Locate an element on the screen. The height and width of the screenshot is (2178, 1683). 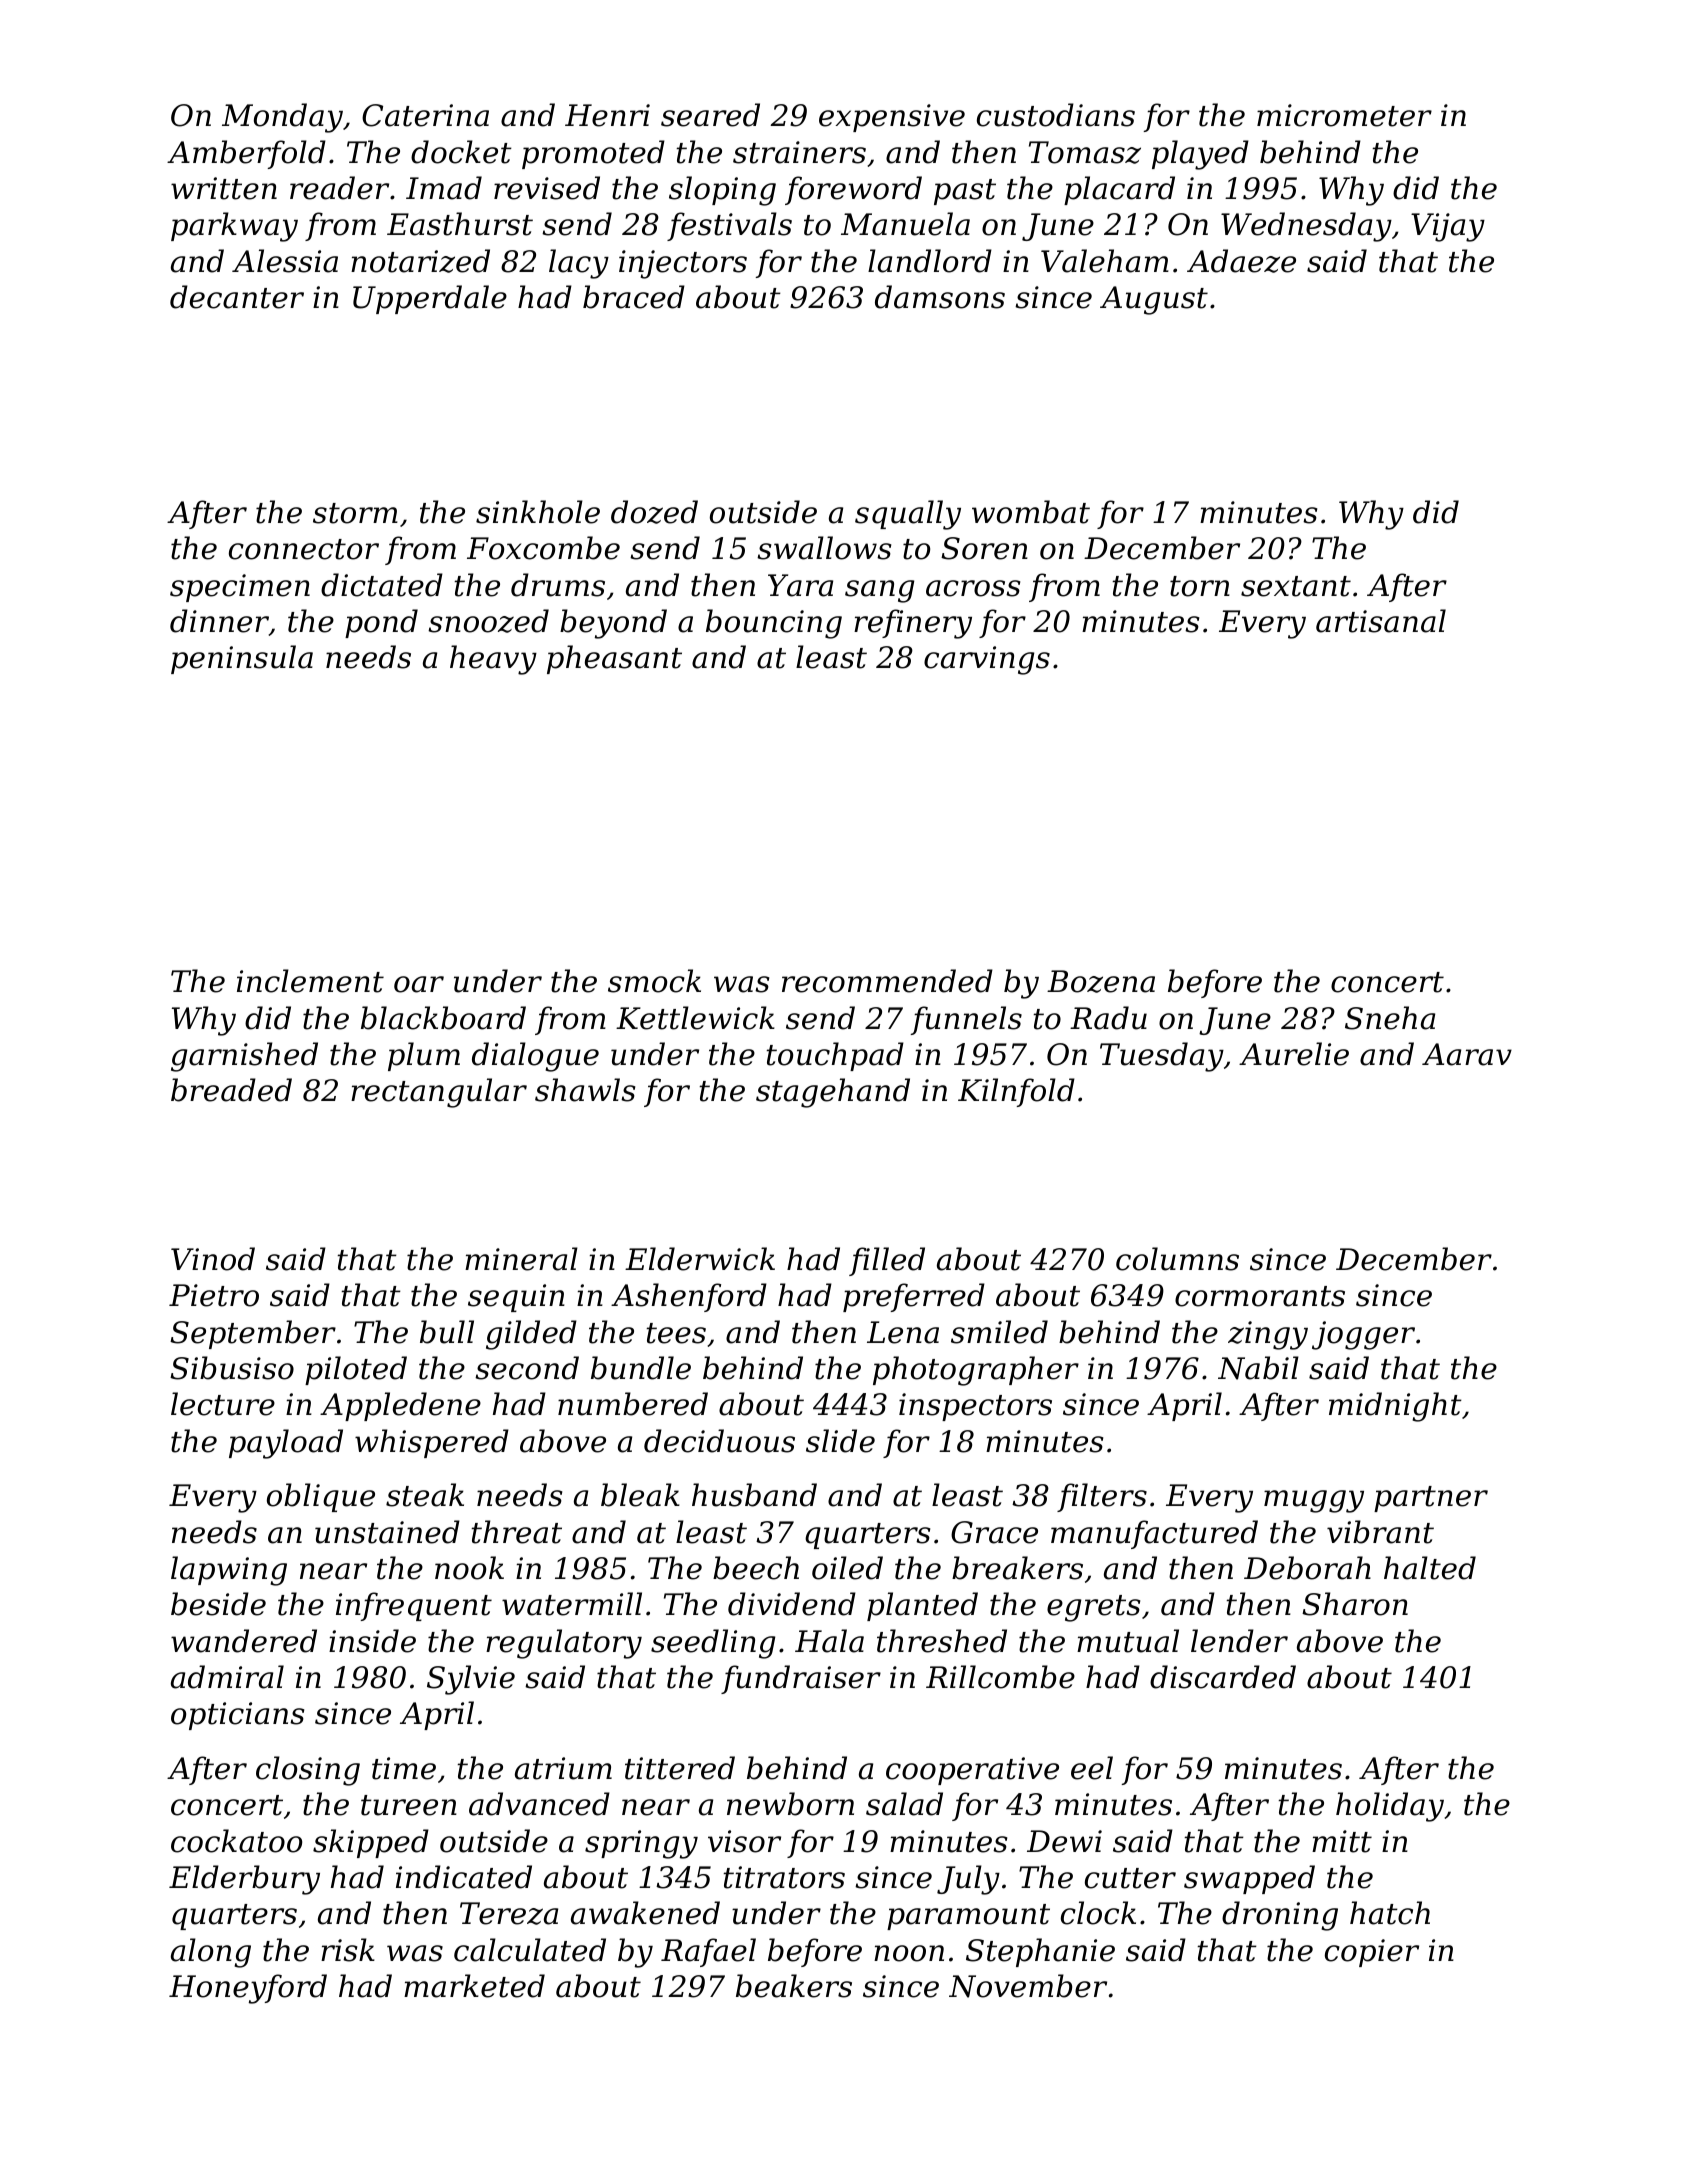
Wednesday is located at coordinates (1306, 227).
